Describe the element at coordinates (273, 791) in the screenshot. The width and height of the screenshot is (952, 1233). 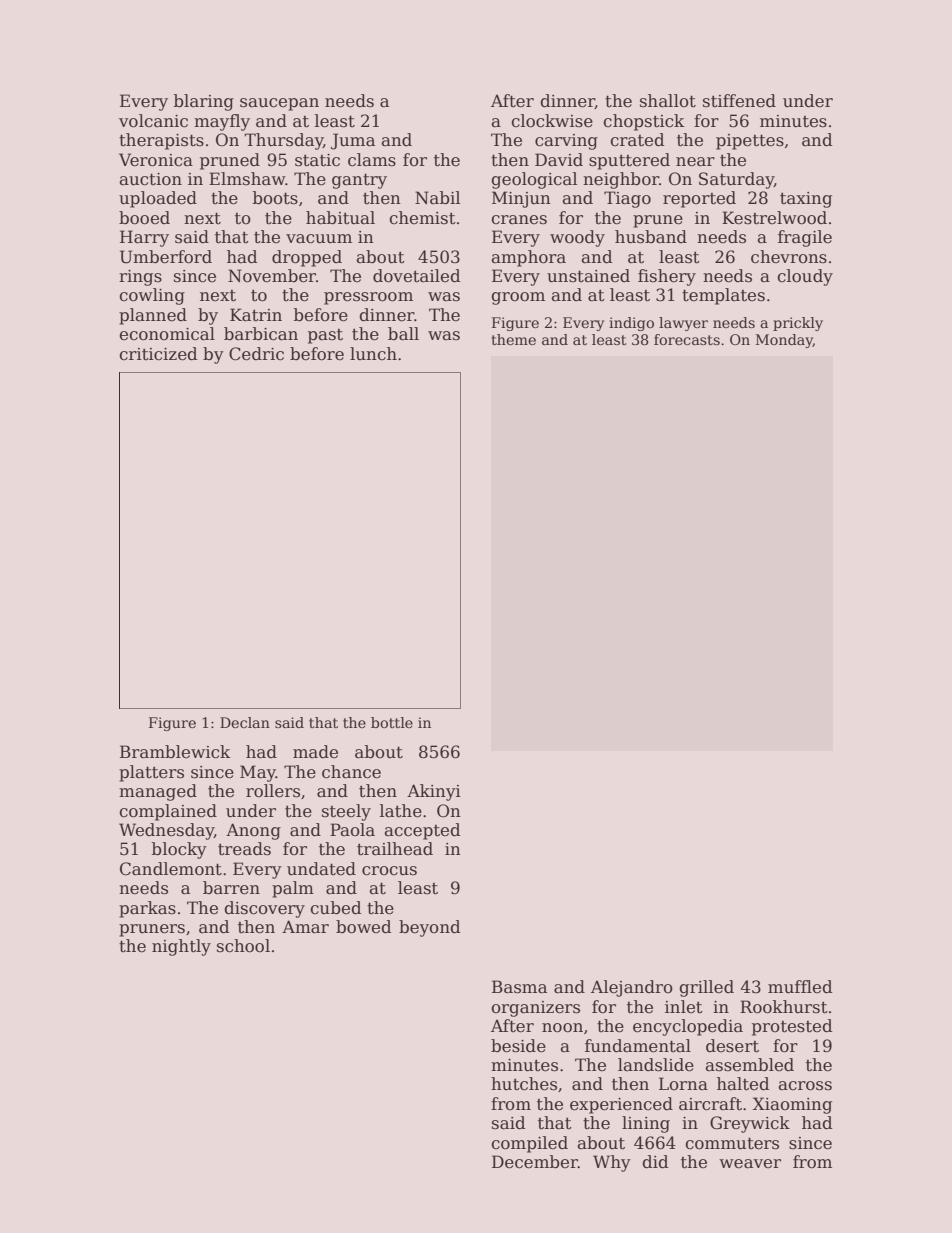
I see `rollers` at that location.
